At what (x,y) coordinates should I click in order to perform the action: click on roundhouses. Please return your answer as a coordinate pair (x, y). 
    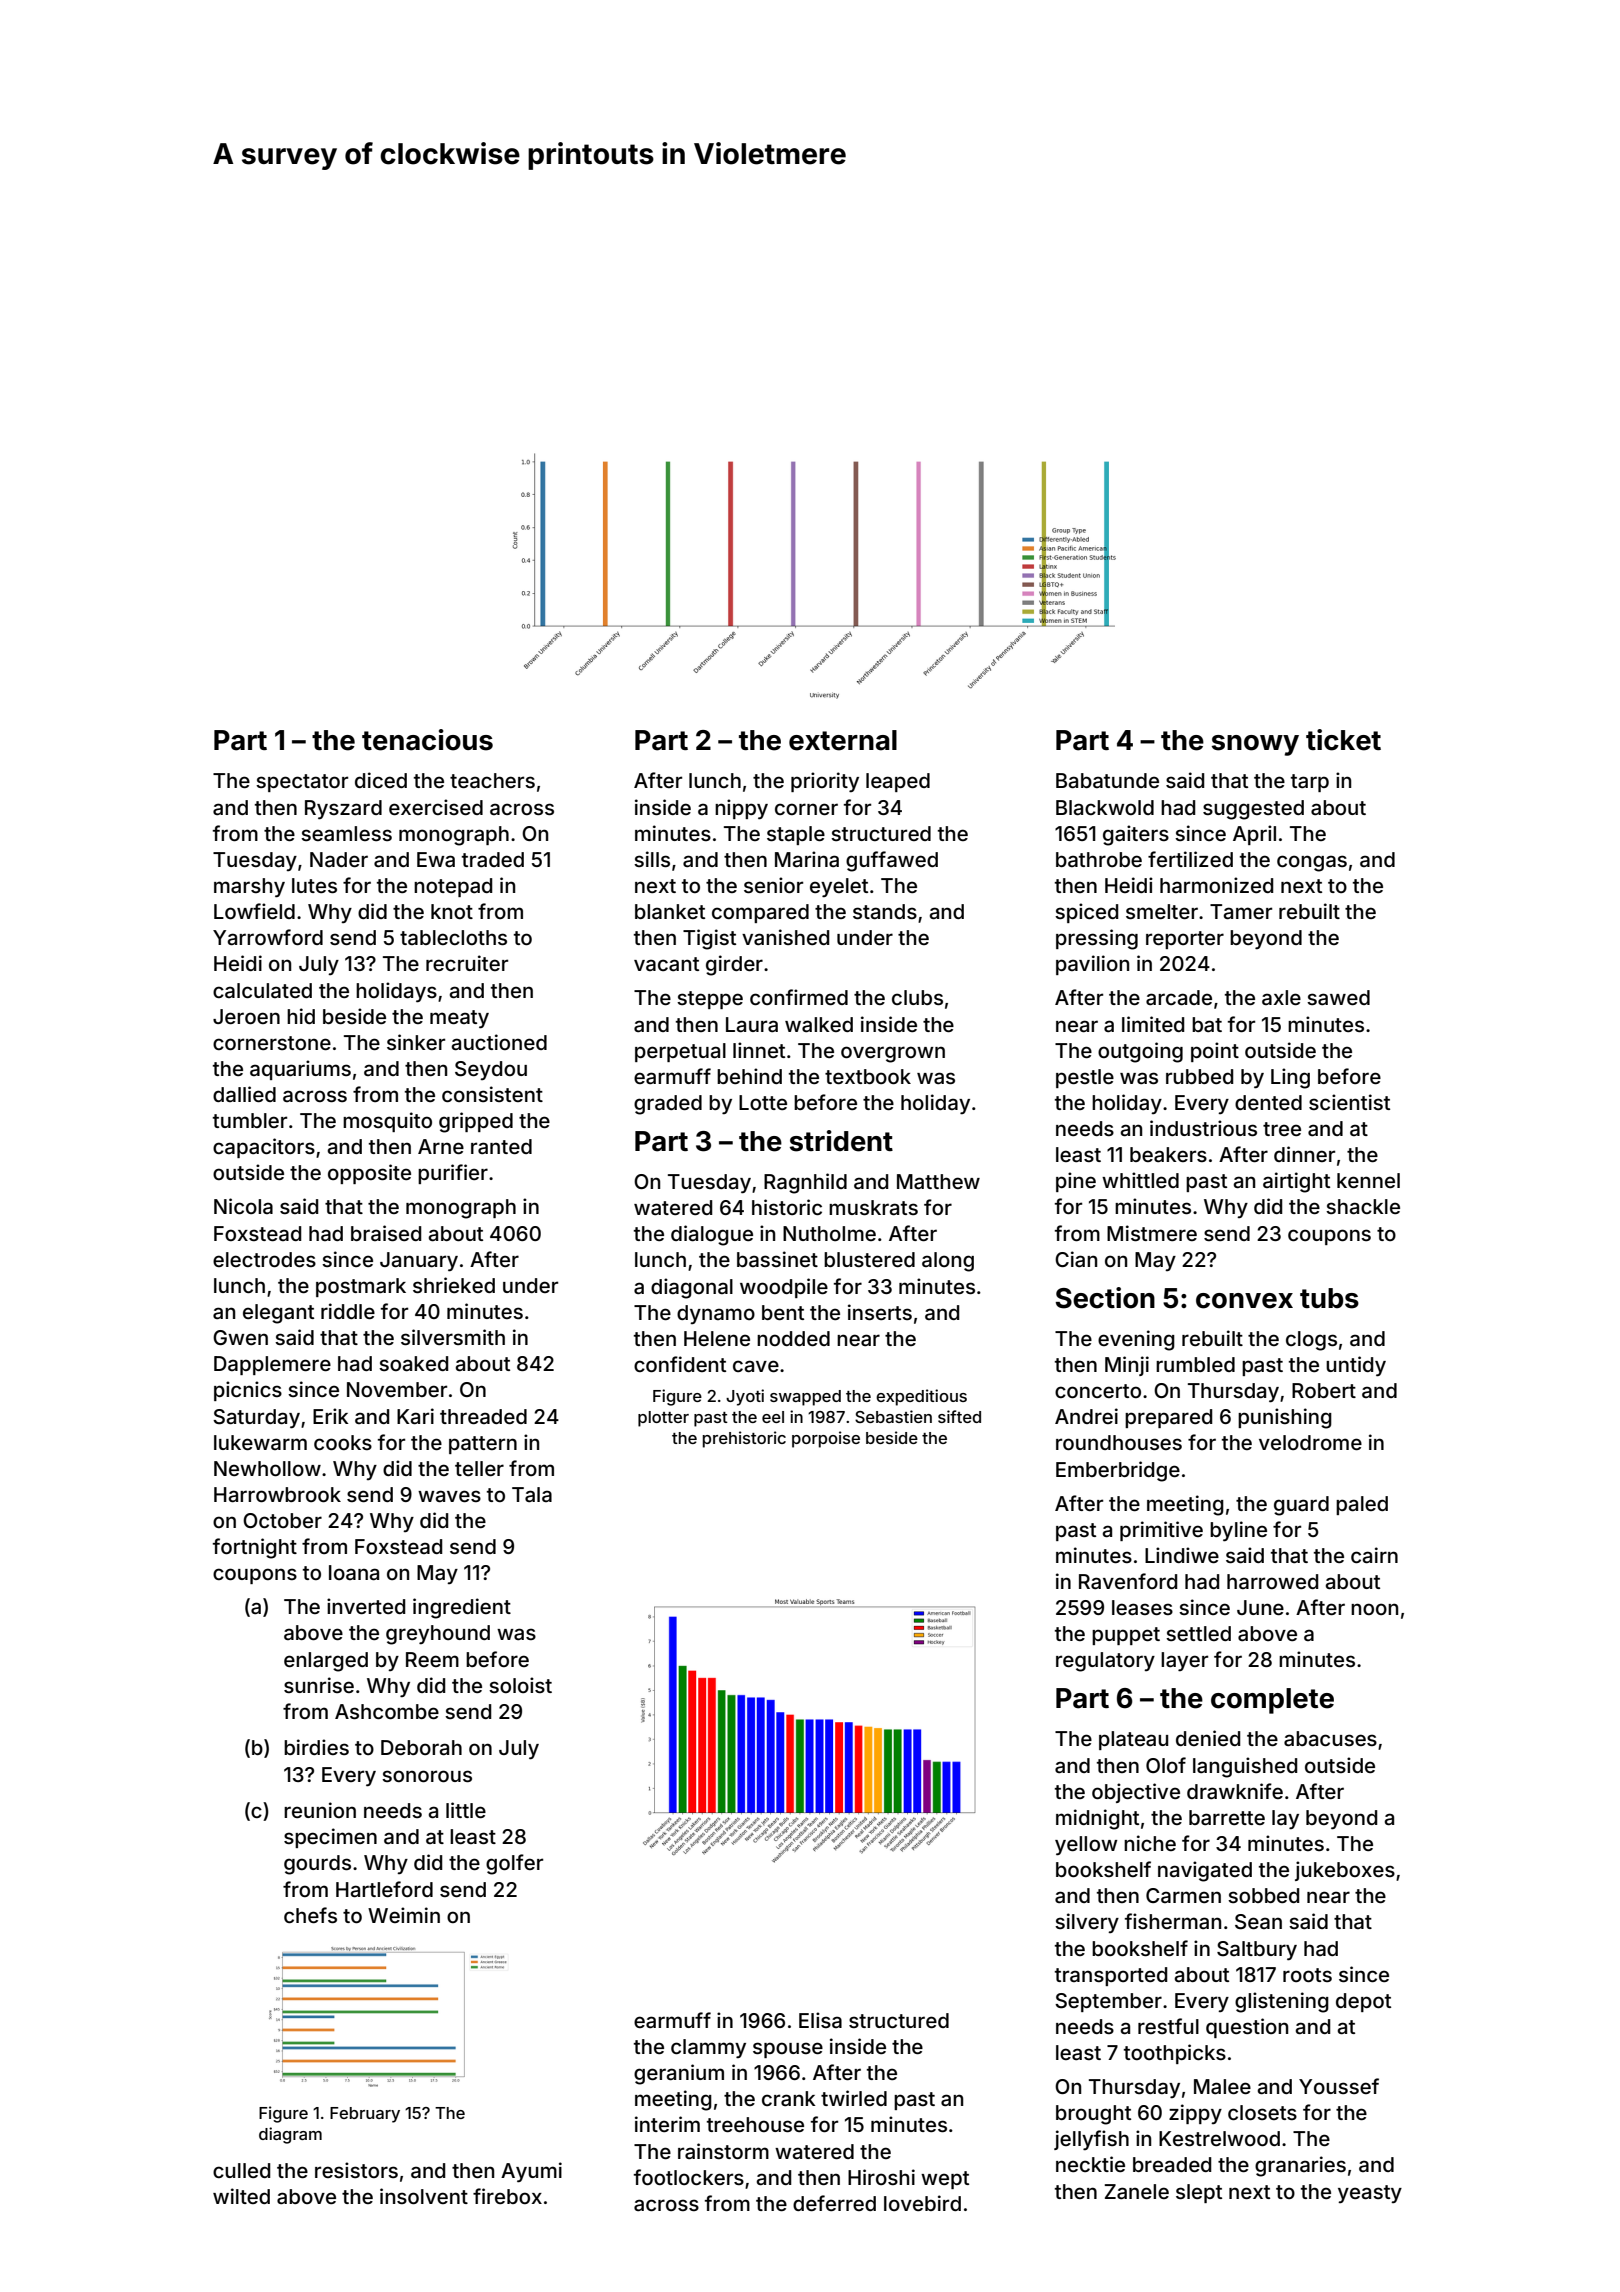
    Looking at the image, I should click on (1119, 1442).
